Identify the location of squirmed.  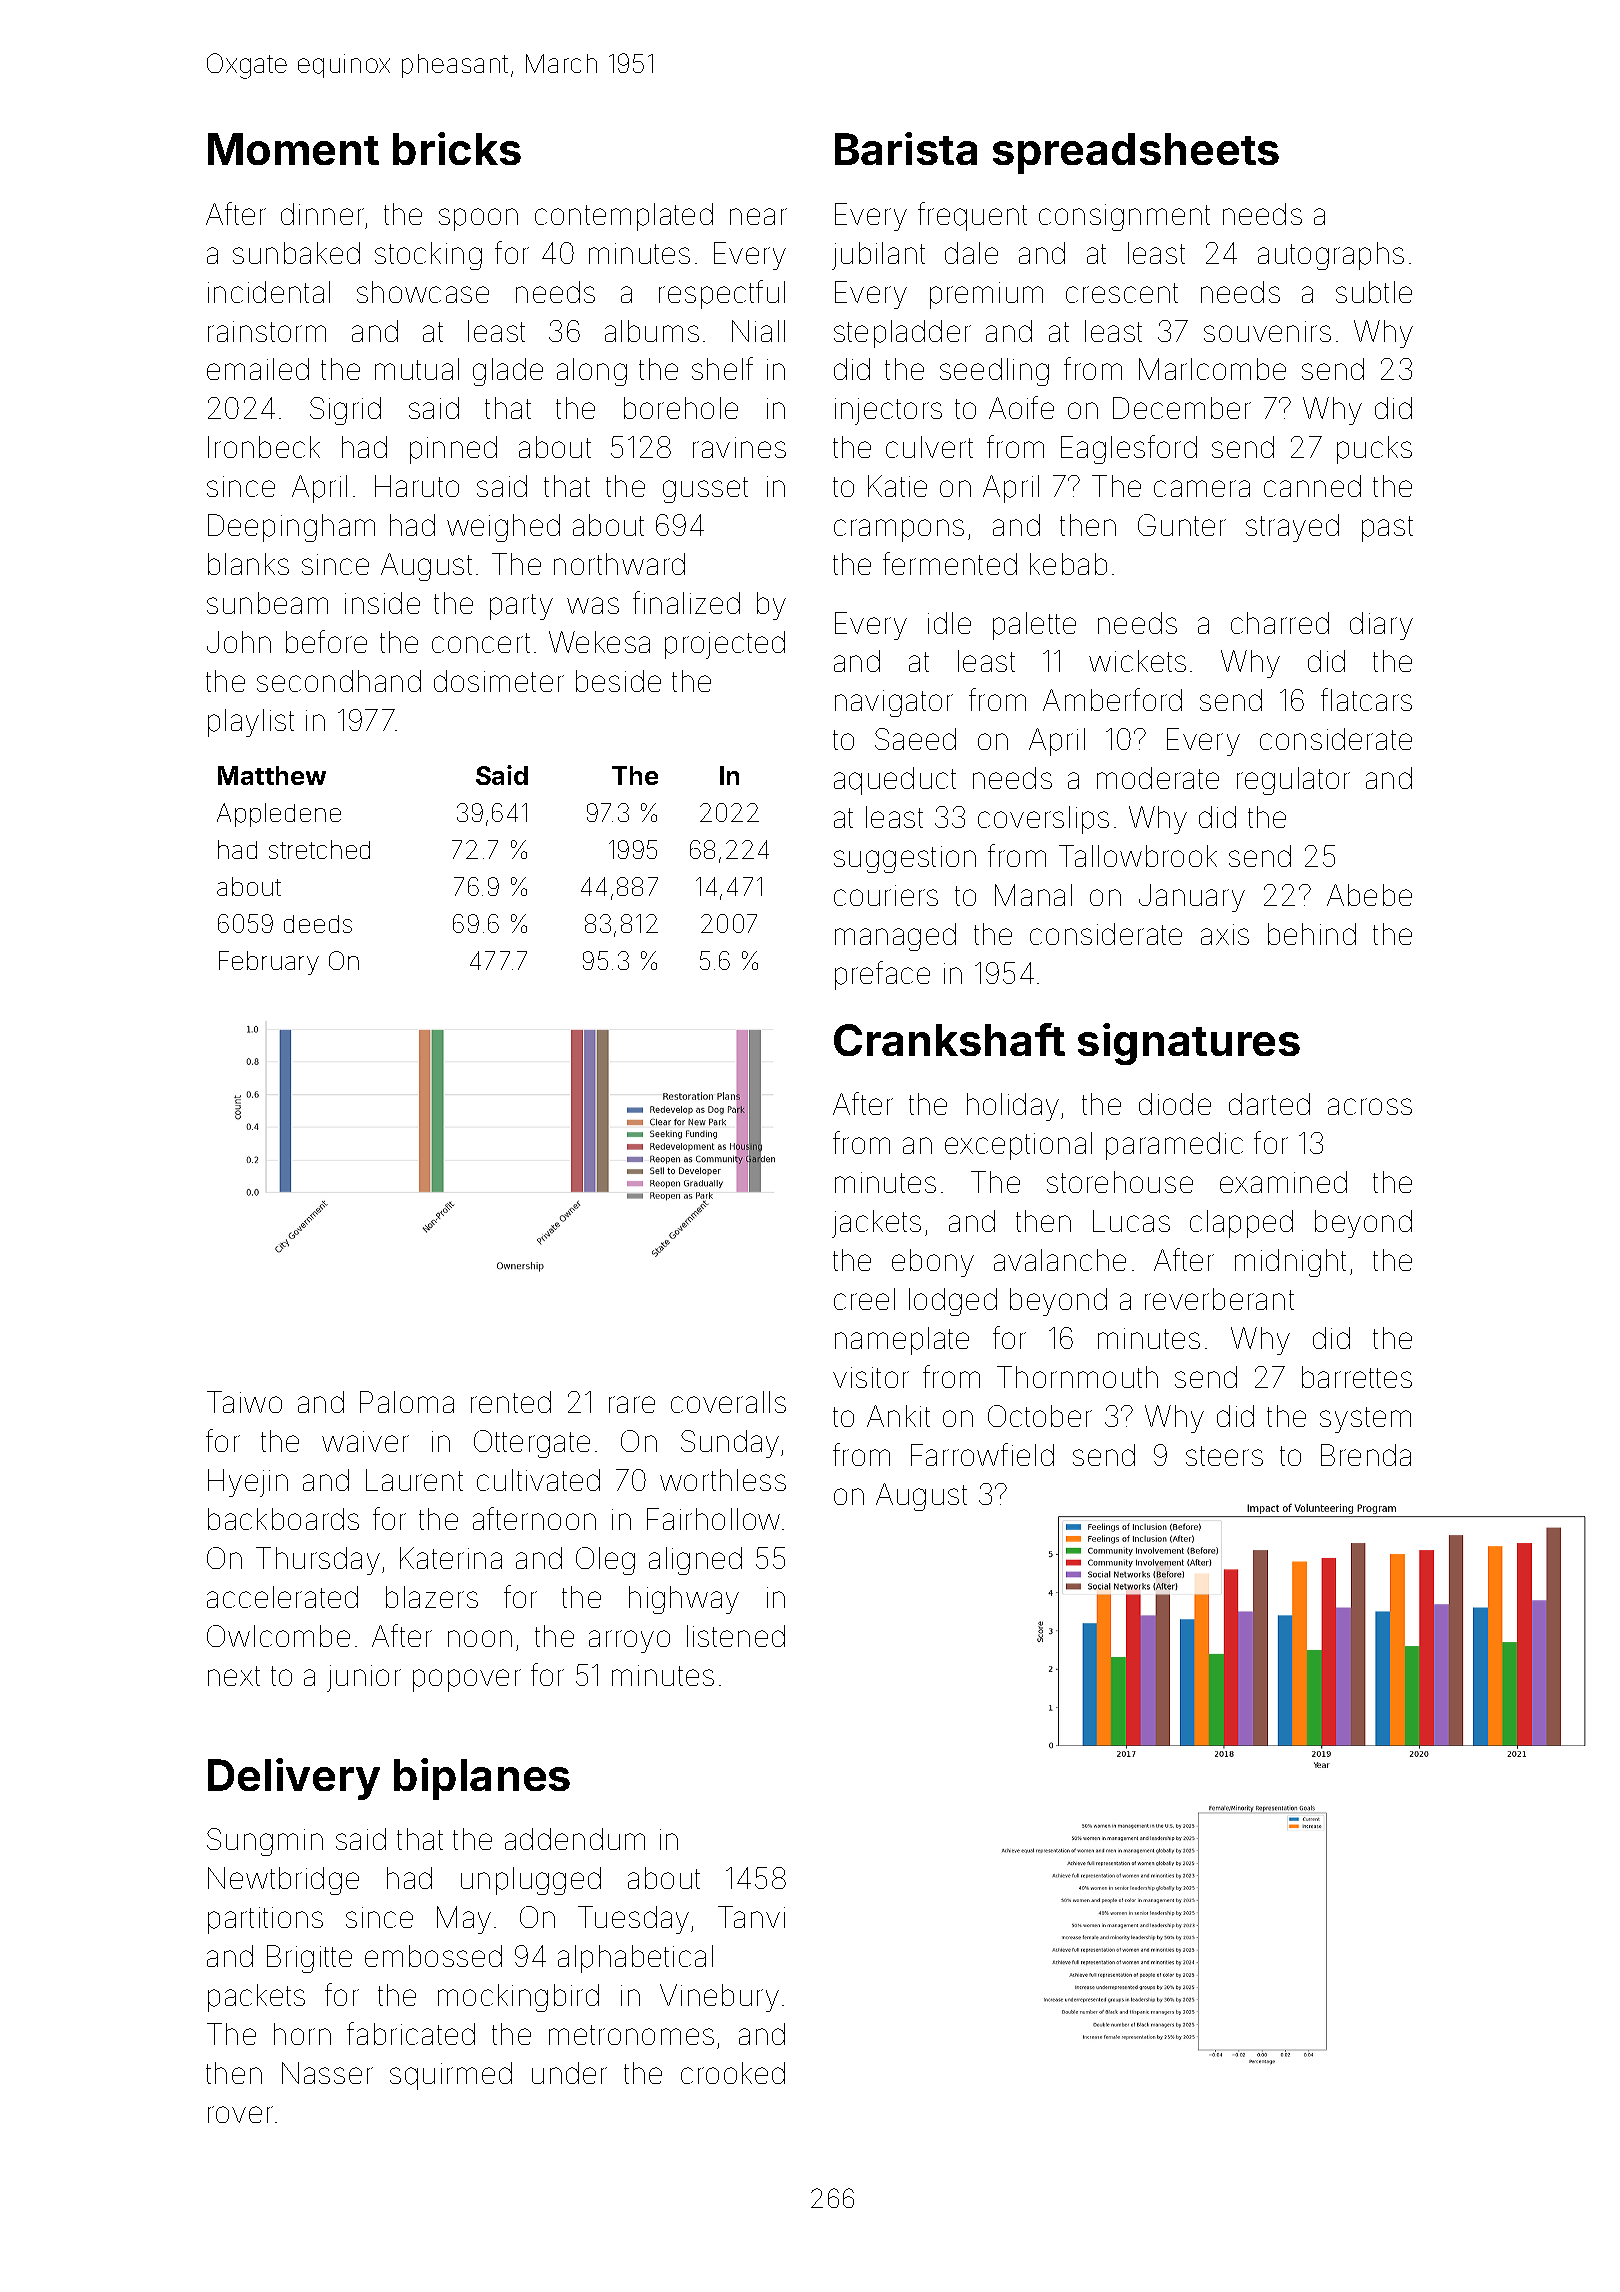
(451, 2076).
